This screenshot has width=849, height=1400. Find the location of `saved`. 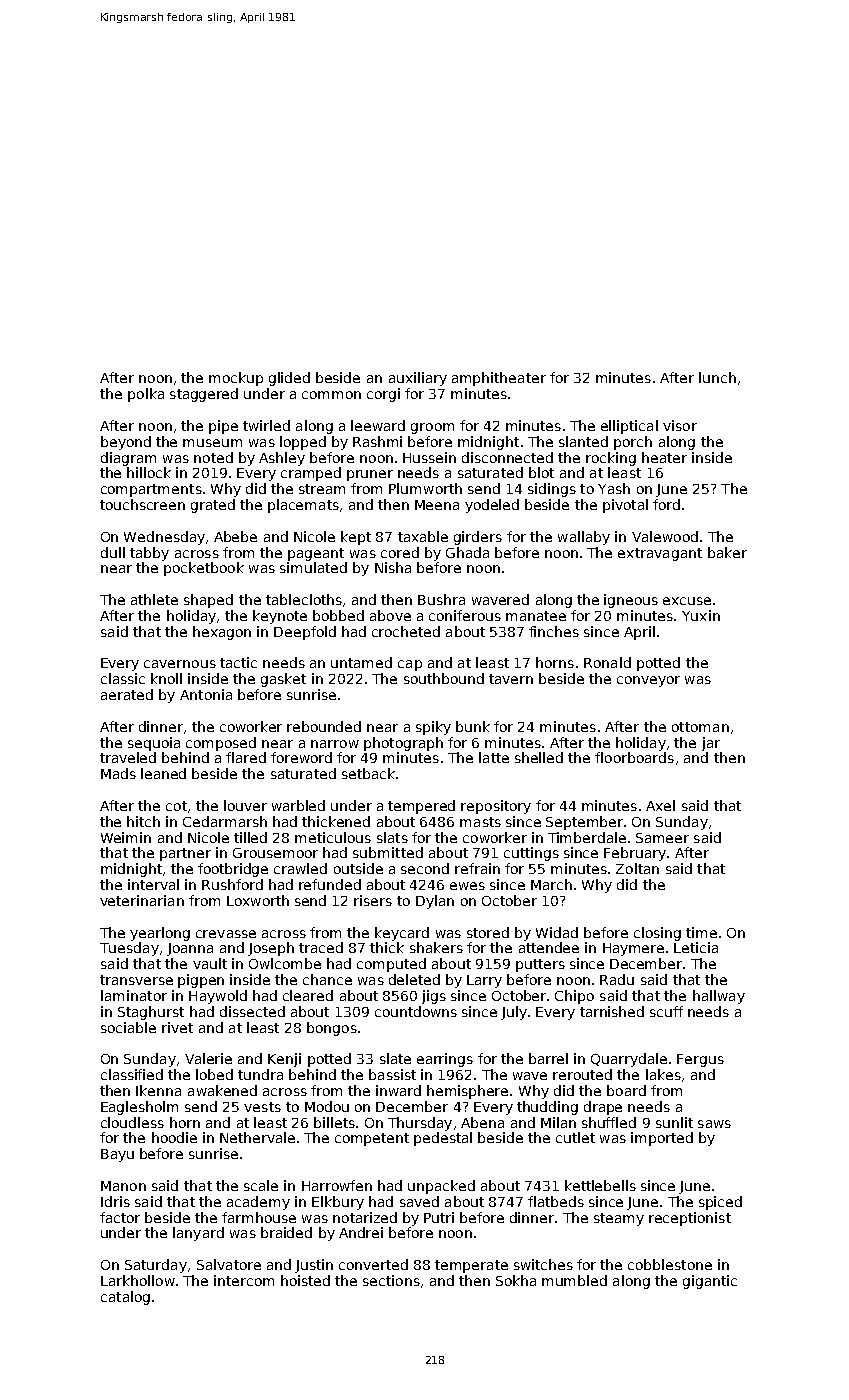

saved is located at coordinates (419, 1201).
